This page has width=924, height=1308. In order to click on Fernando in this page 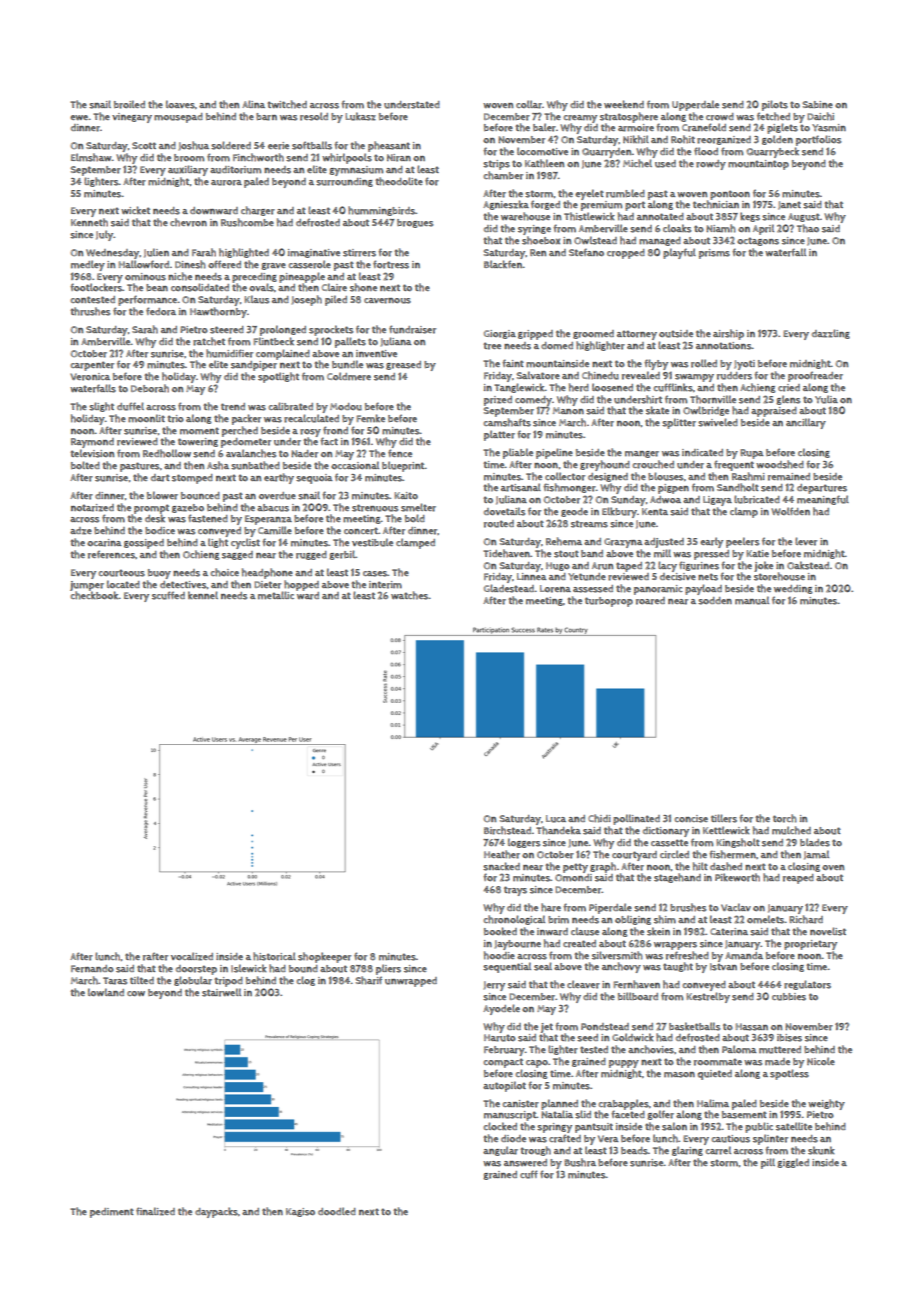, I will do `click(92, 969)`.
